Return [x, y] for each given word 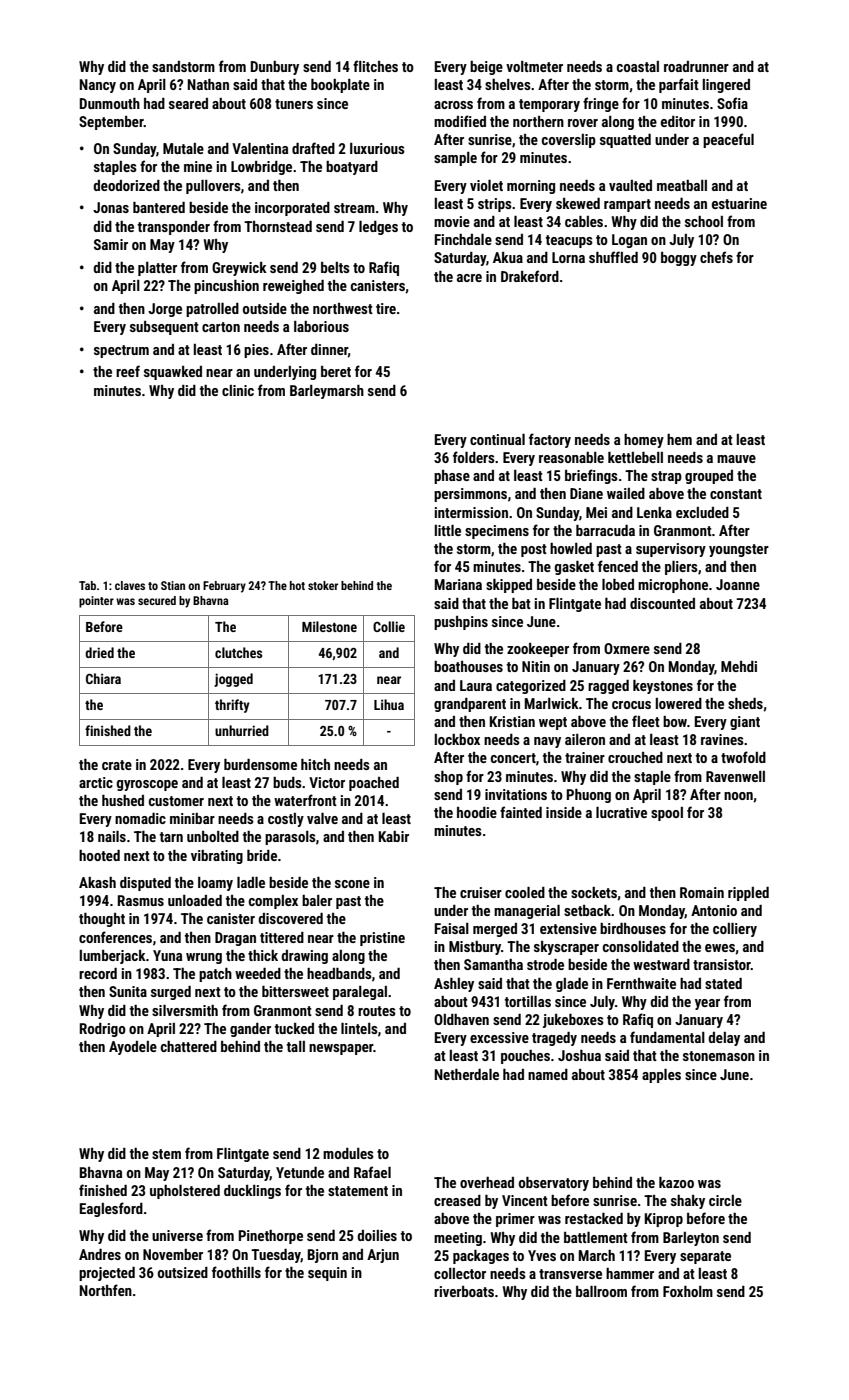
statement [358, 1191]
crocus [631, 705]
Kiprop [664, 1220]
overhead [487, 1182]
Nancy [98, 86]
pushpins [461, 623]
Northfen [106, 1290]
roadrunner [696, 66]
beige [486, 68]
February [224, 587]
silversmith [185, 1010]
